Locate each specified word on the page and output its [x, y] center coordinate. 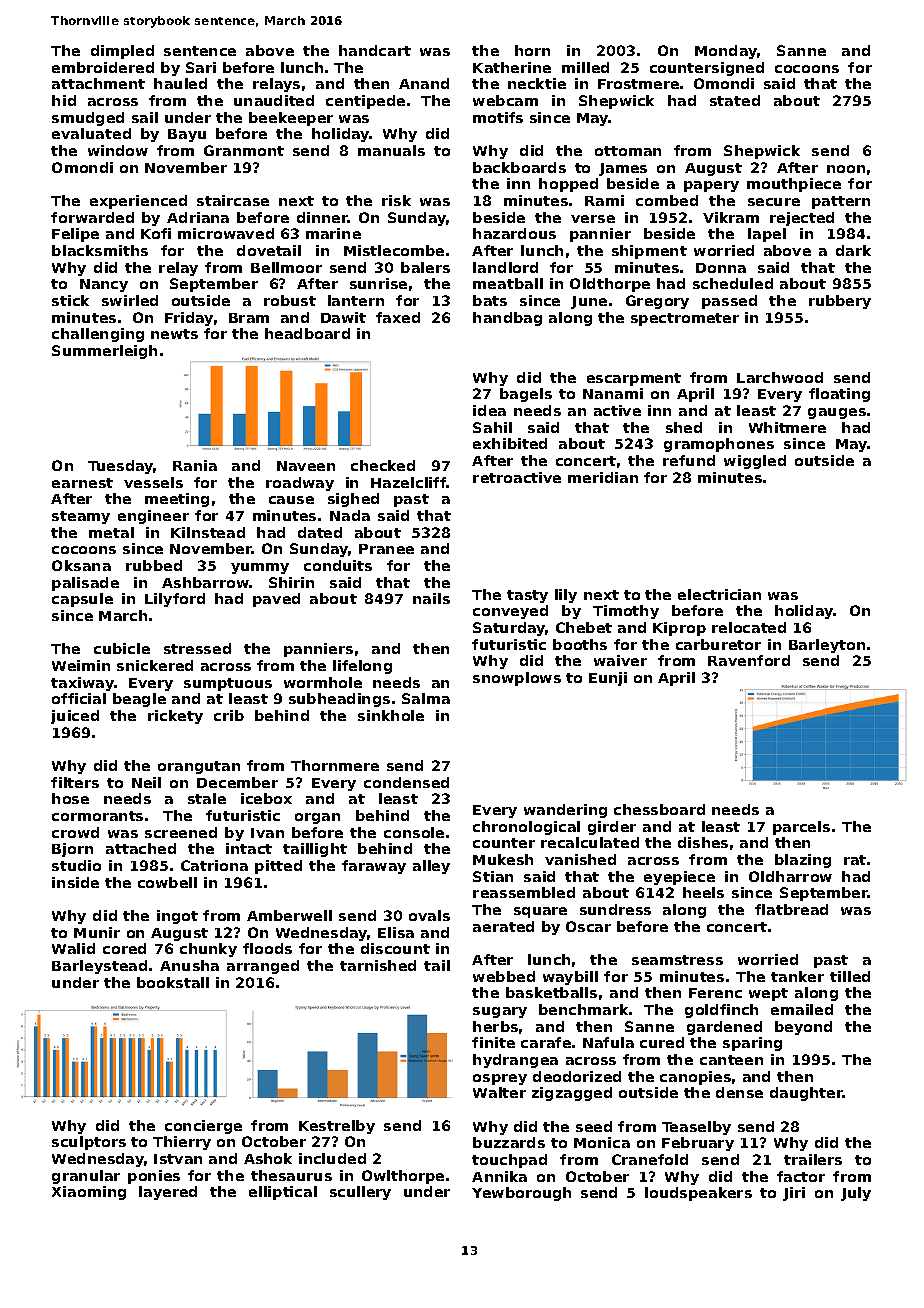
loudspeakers [698, 1194]
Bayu [187, 135]
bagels [526, 395]
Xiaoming [89, 1193]
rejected [802, 219]
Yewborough [521, 1194]
